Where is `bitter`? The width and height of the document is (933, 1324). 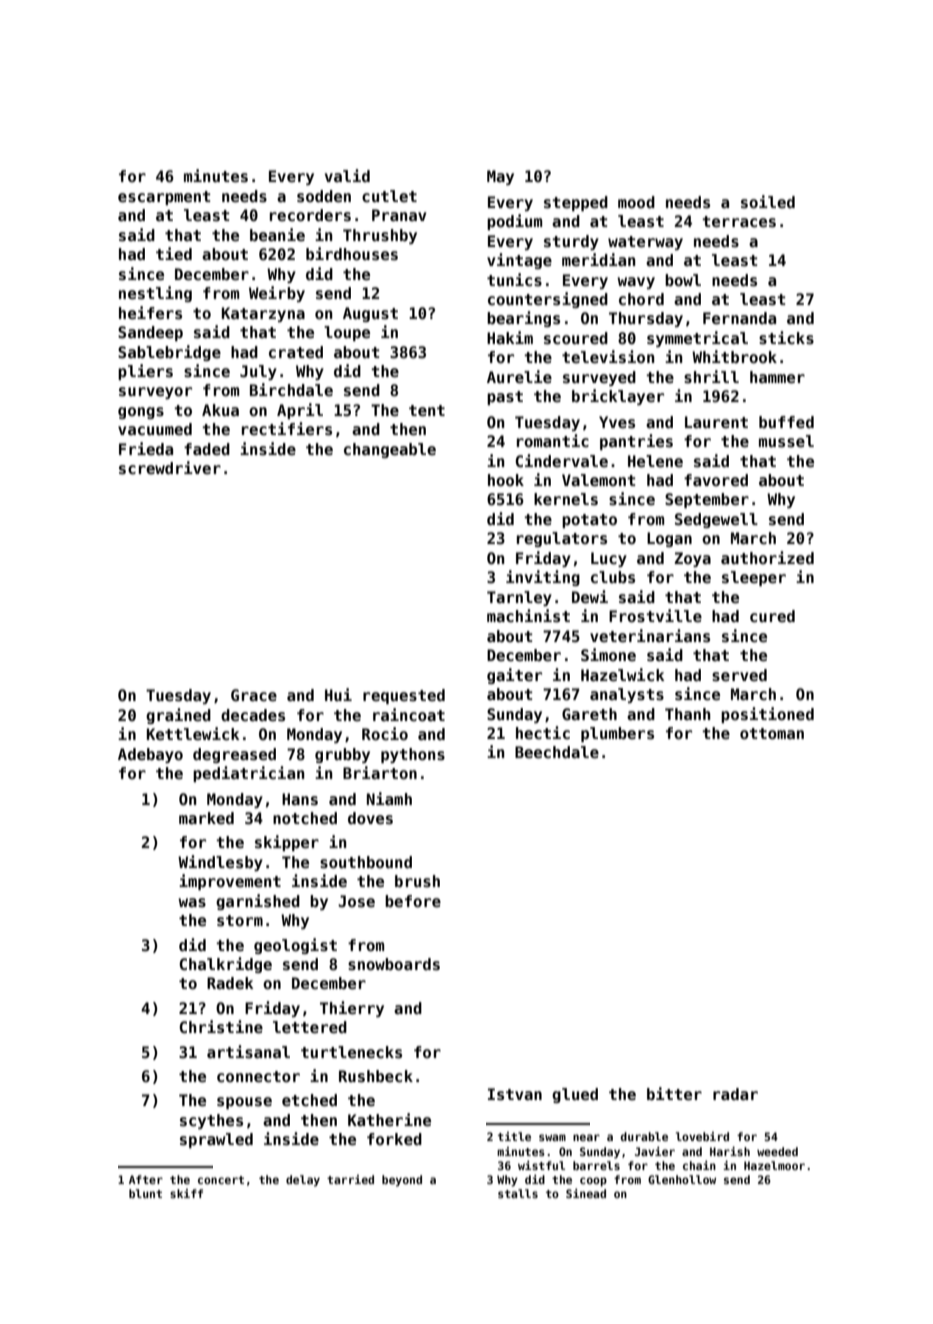
bitter is located at coordinates (674, 1094).
